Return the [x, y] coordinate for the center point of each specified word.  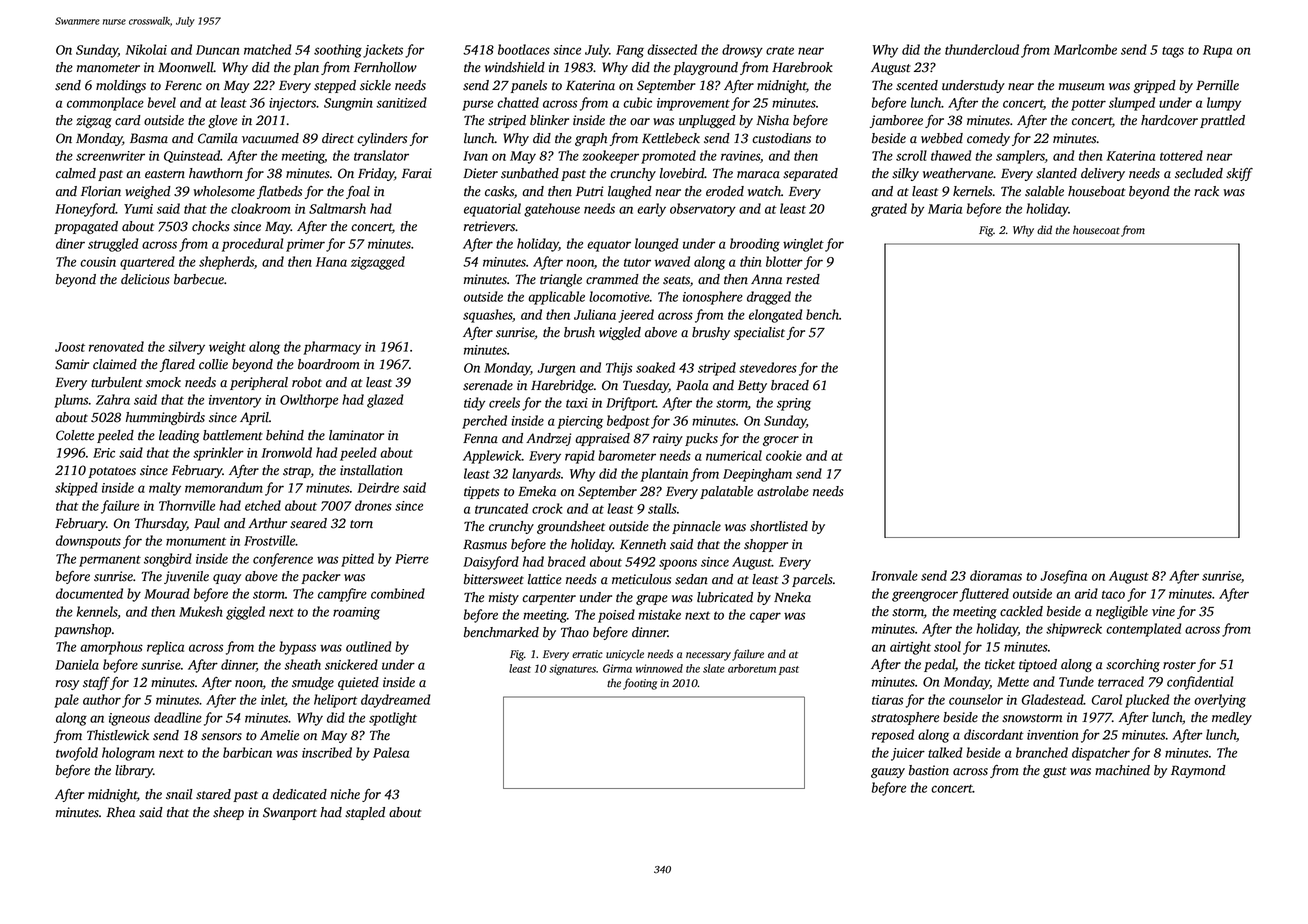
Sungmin [348, 104]
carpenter [549, 599]
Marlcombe [1085, 49]
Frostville [269, 540]
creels [504, 402]
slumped [1132, 104]
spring [794, 404]
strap [297, 472]
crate [780, 50]
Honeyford [85, 210]
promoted [668, 157]
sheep [228, 813]
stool [947, 646]
